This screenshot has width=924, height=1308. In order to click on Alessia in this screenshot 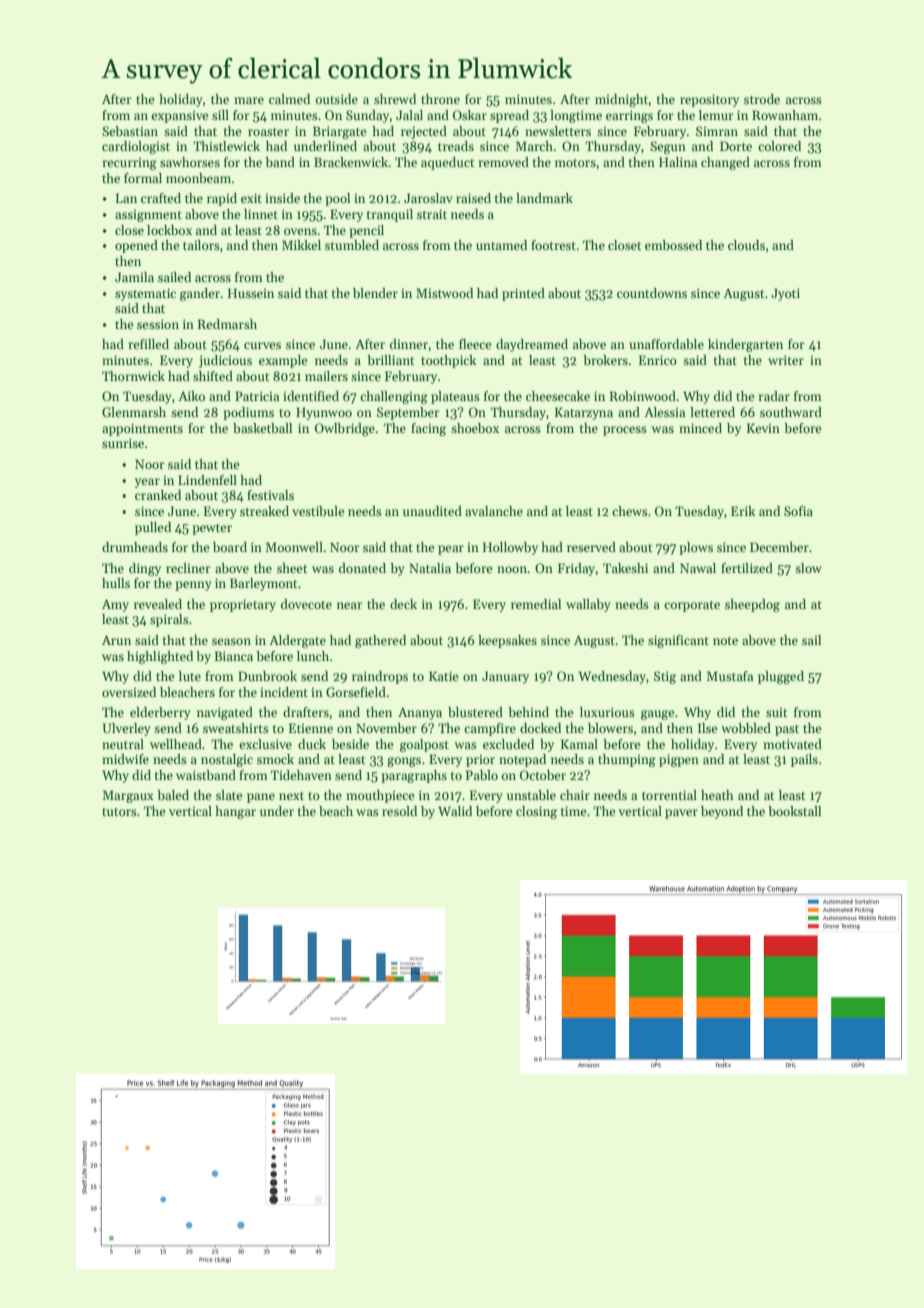, I will do `click(664, 412)`.
